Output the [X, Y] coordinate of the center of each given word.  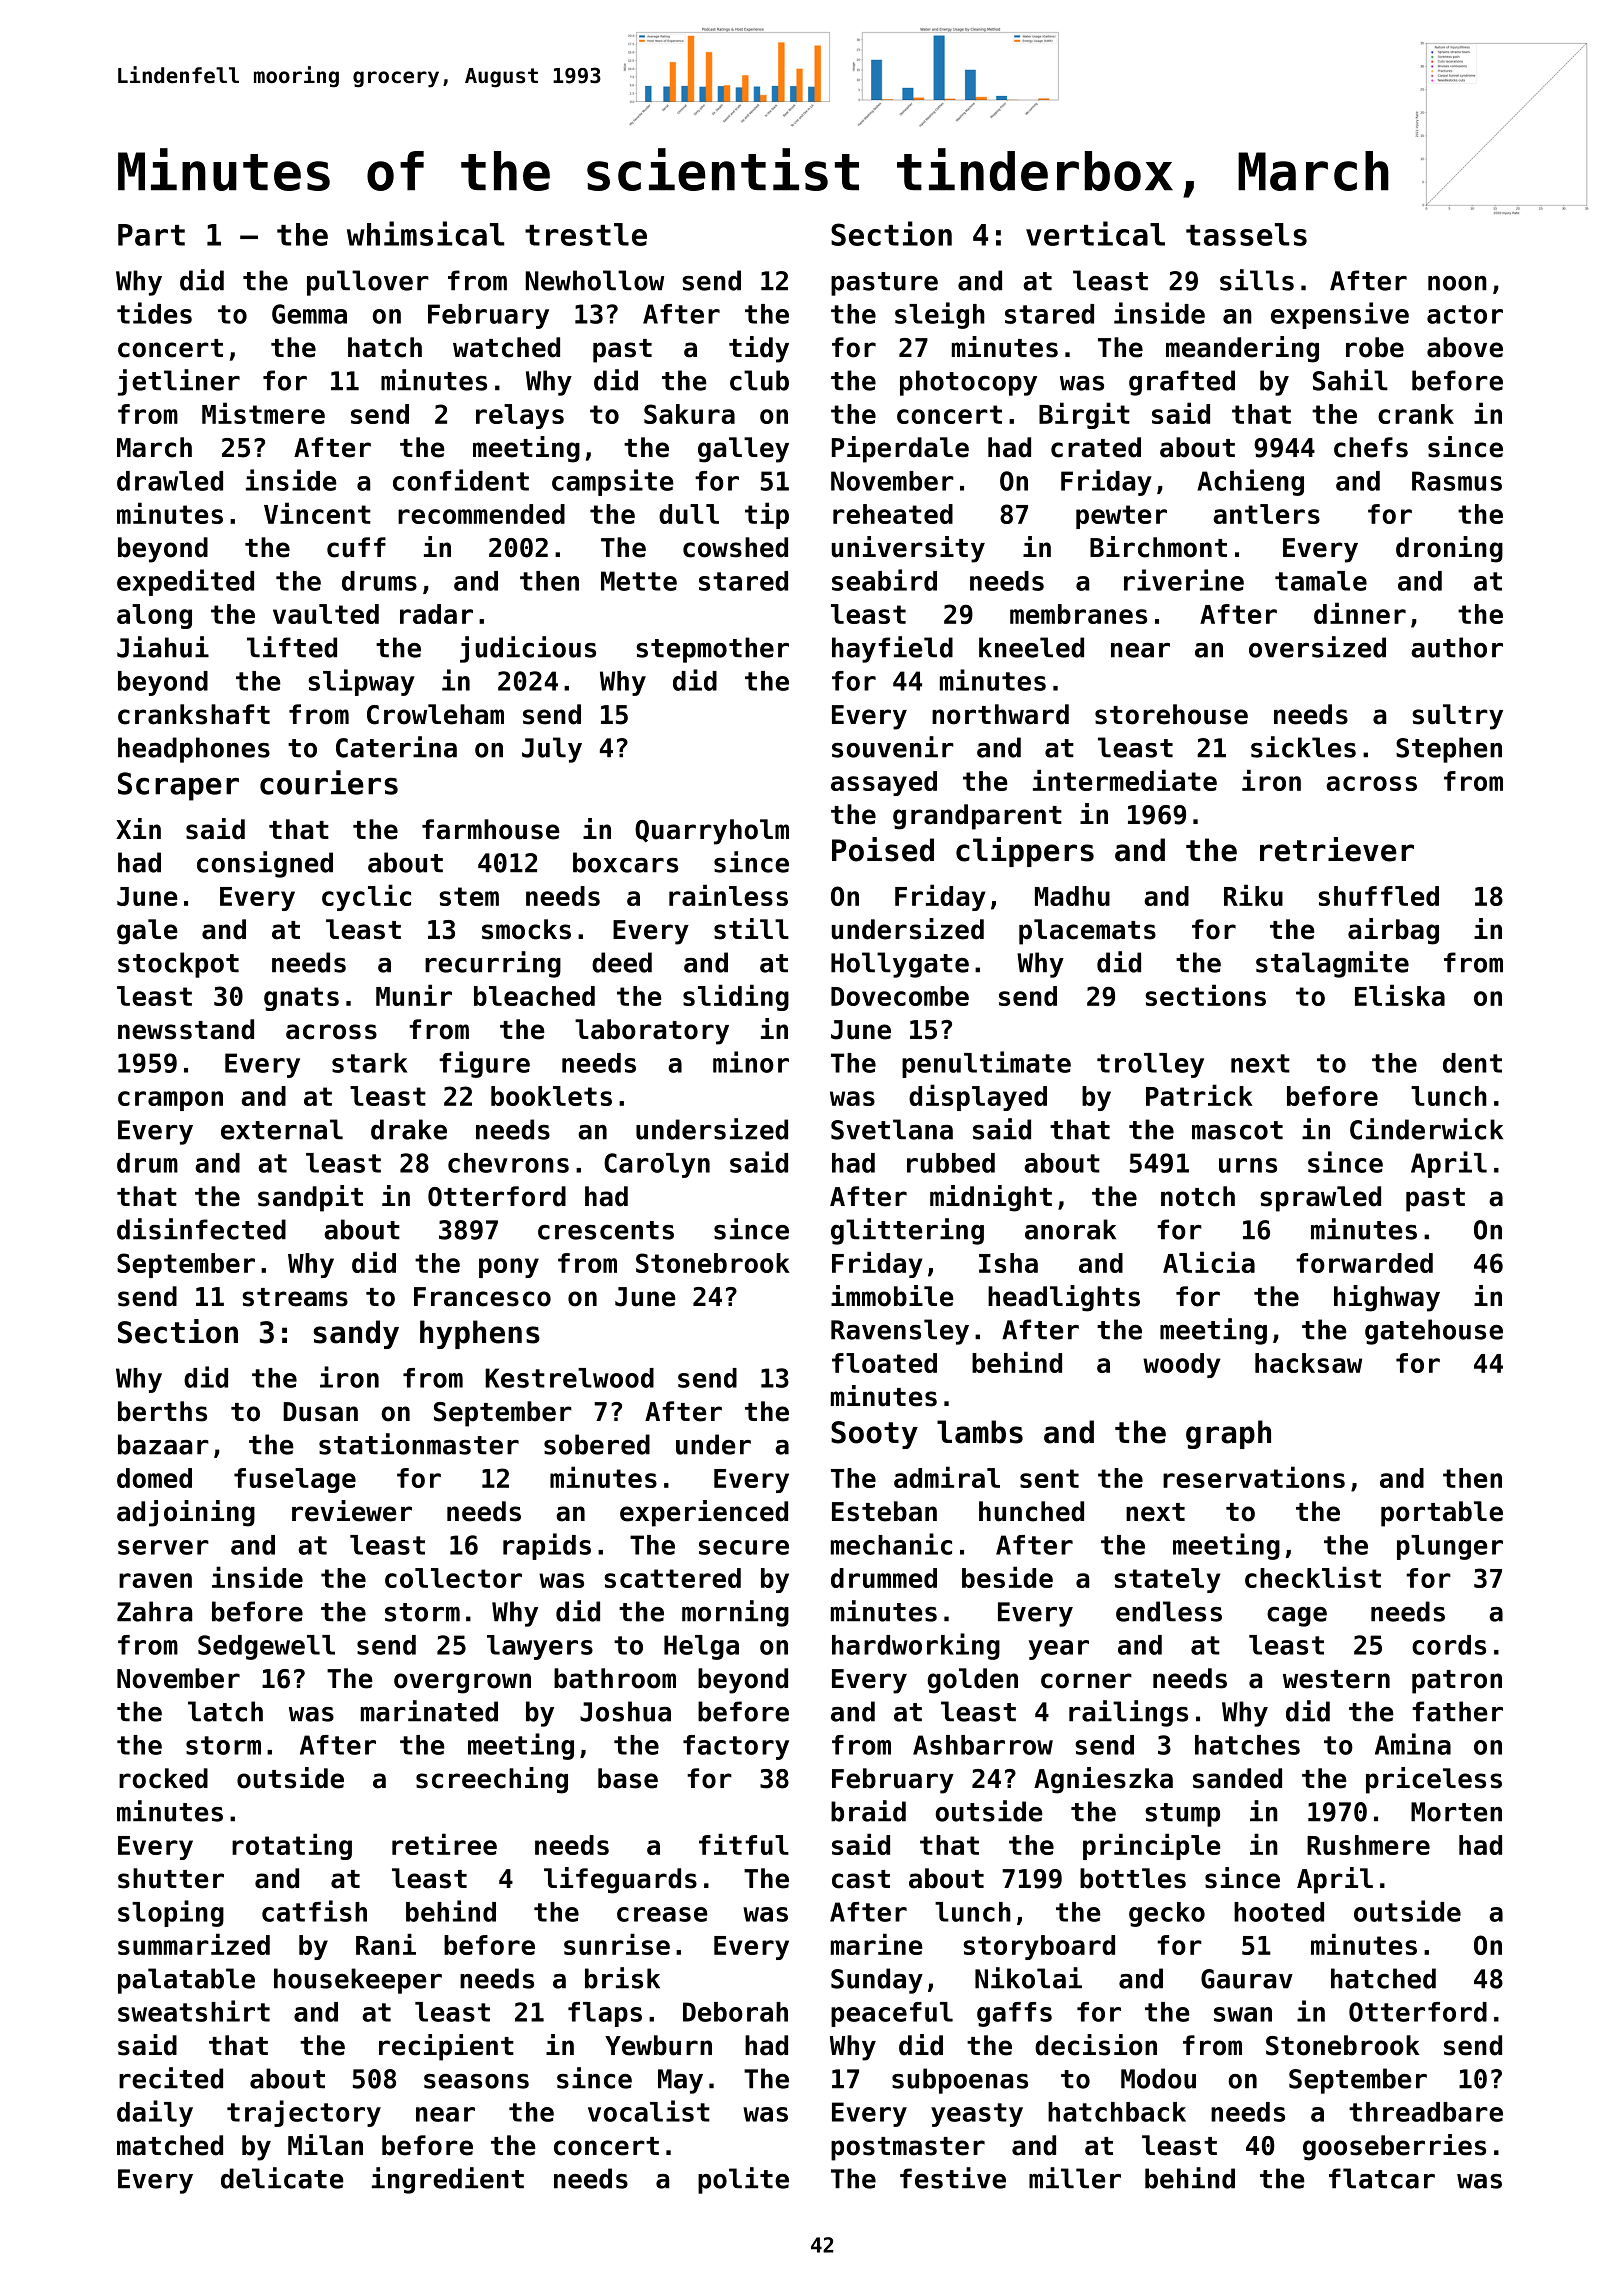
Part [151, 235]
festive [953, 2178]
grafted [1182, 383]
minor [751, 1062]
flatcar [1382, 2178]
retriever [1337, 849]
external [282, 1129]
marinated [429, 1711]
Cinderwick [1426, 1129]
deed [622, 962]
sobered [597, 1444]
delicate [282, 2178]
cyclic [366, 897]
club [759, 380]
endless [1169, 1611]
